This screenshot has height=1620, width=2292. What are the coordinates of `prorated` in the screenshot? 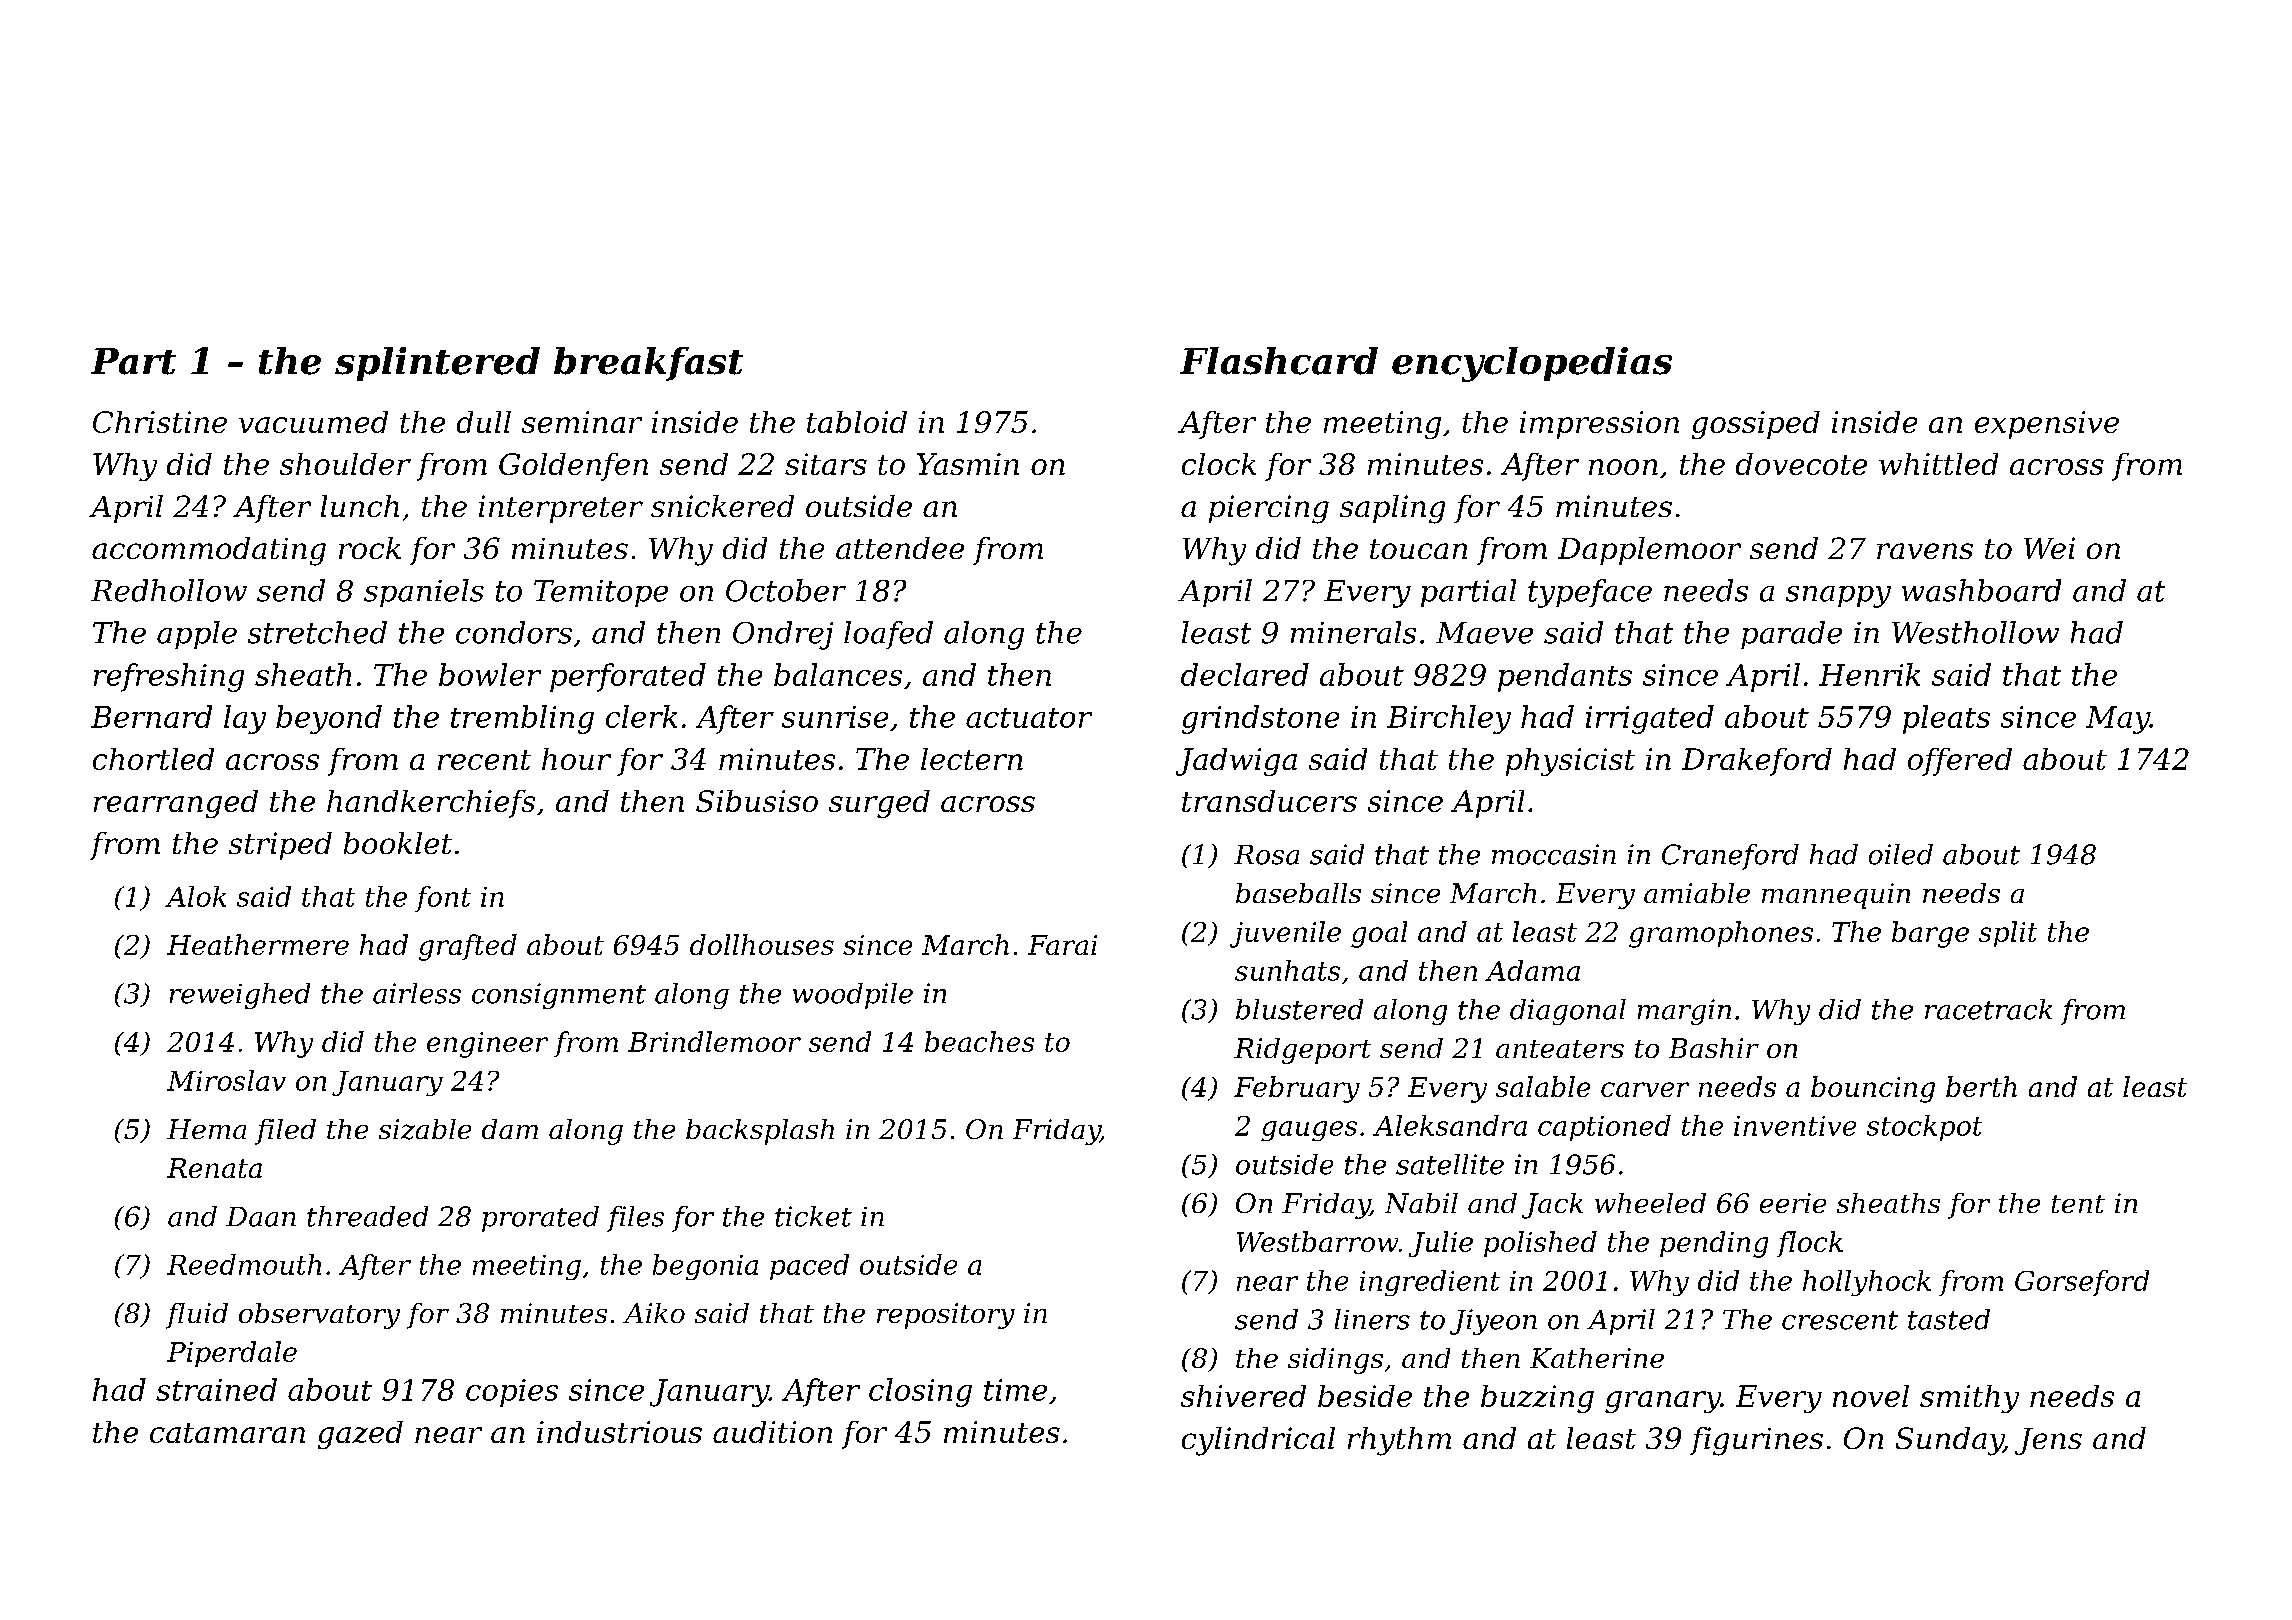 It's located at (540, 1219).
